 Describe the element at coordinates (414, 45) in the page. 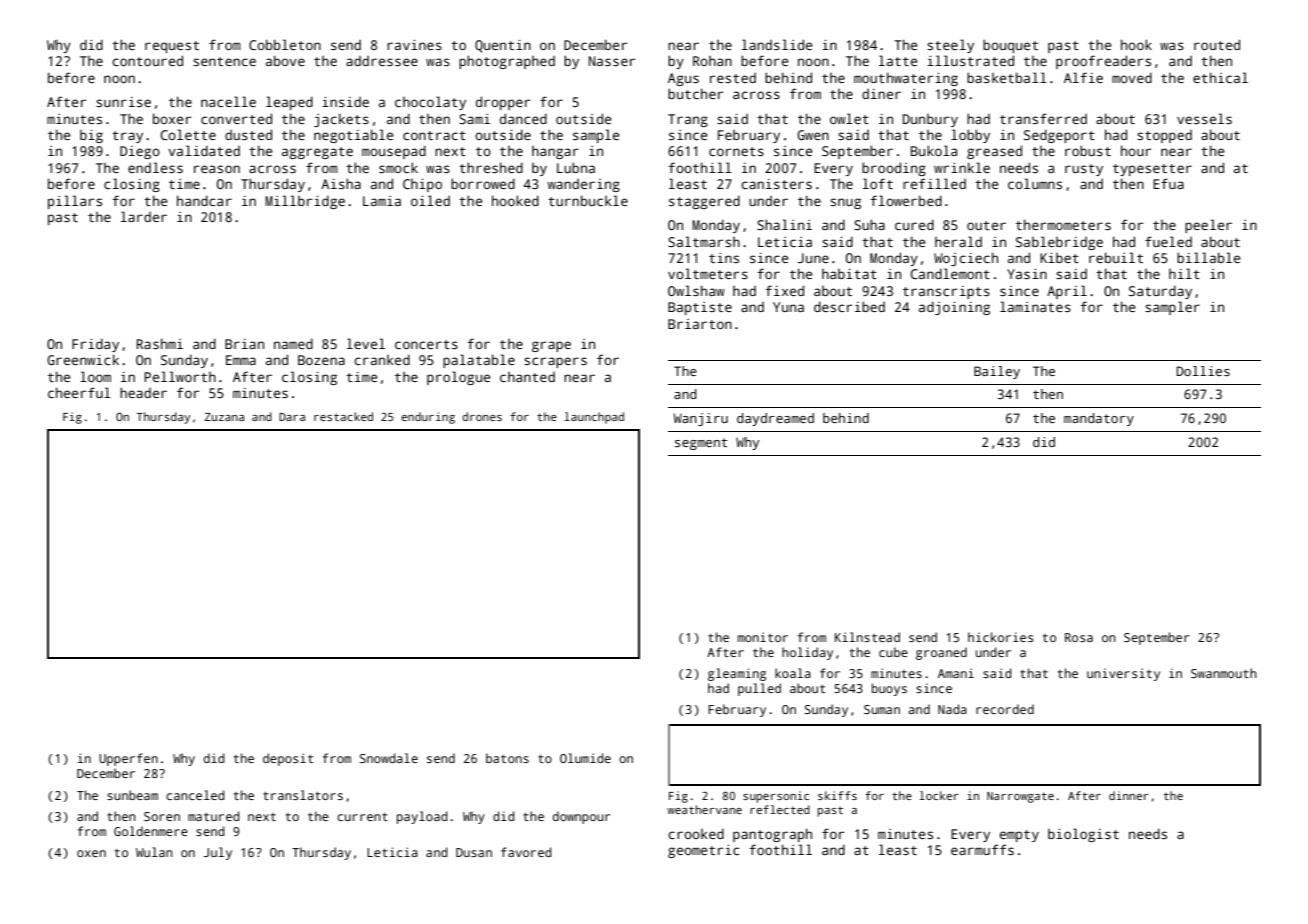

I see `ravines` at that location.
